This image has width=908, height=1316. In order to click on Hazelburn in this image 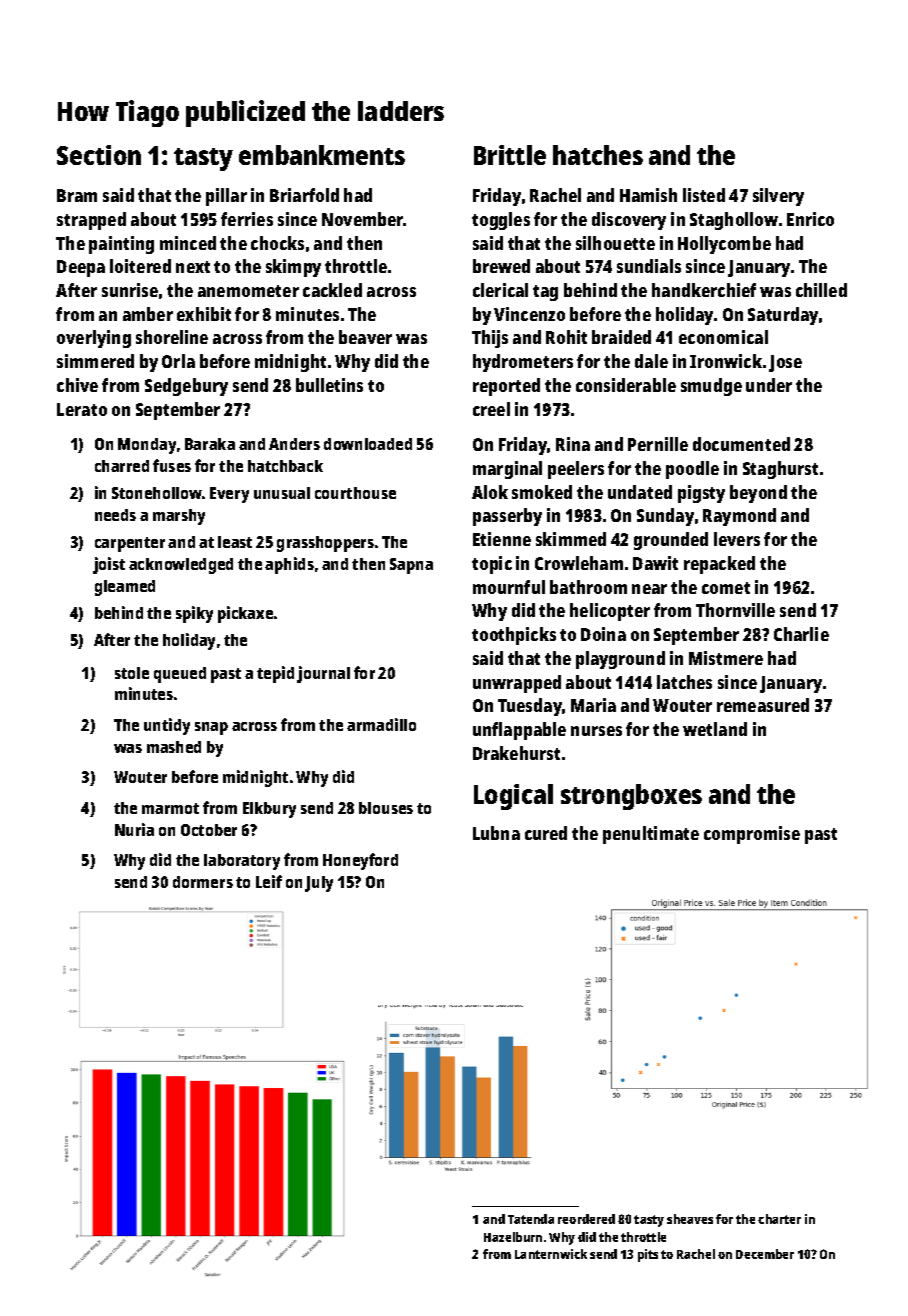, I will do `click(513, 1237)`.
